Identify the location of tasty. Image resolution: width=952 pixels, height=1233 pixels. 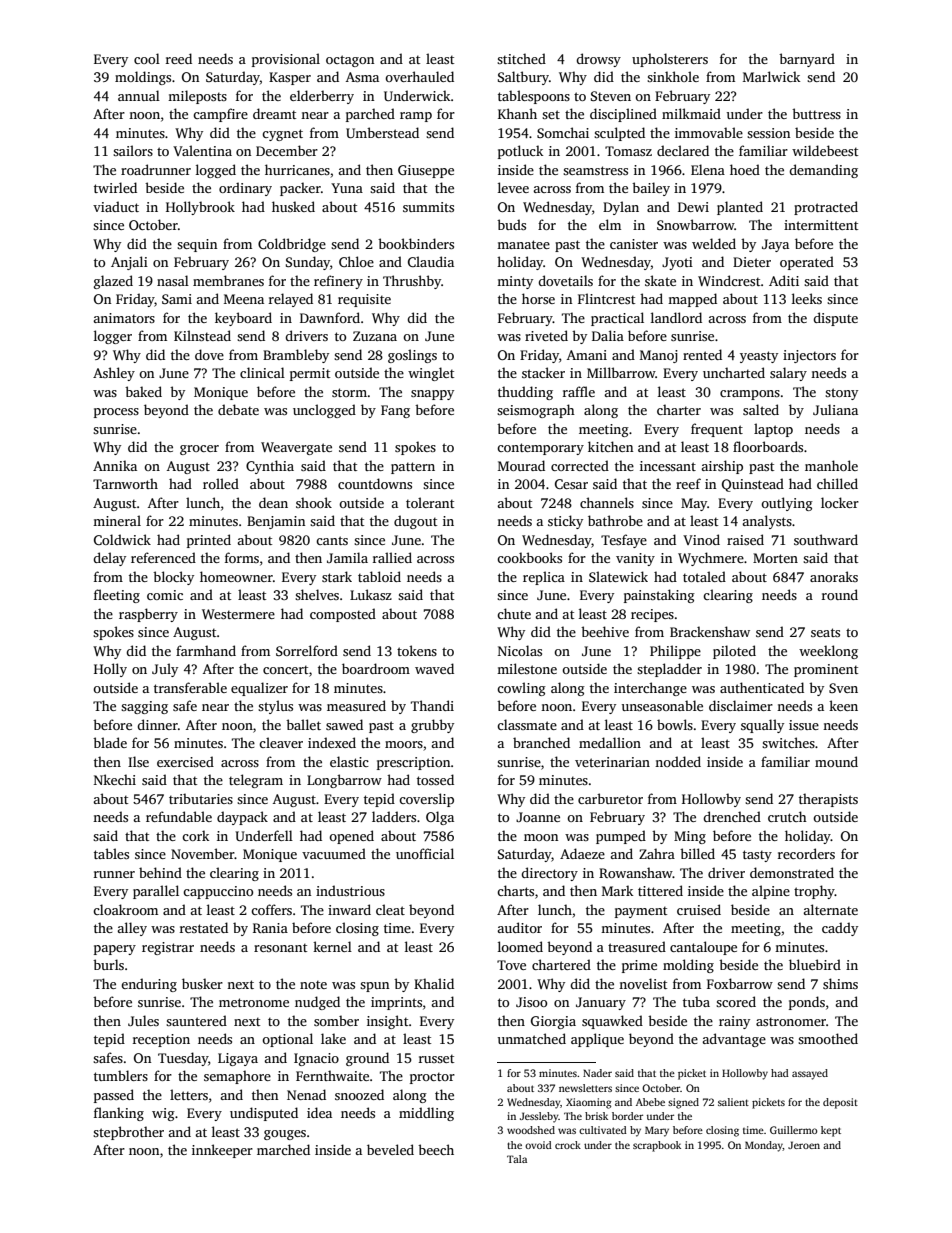
(757, 856).
